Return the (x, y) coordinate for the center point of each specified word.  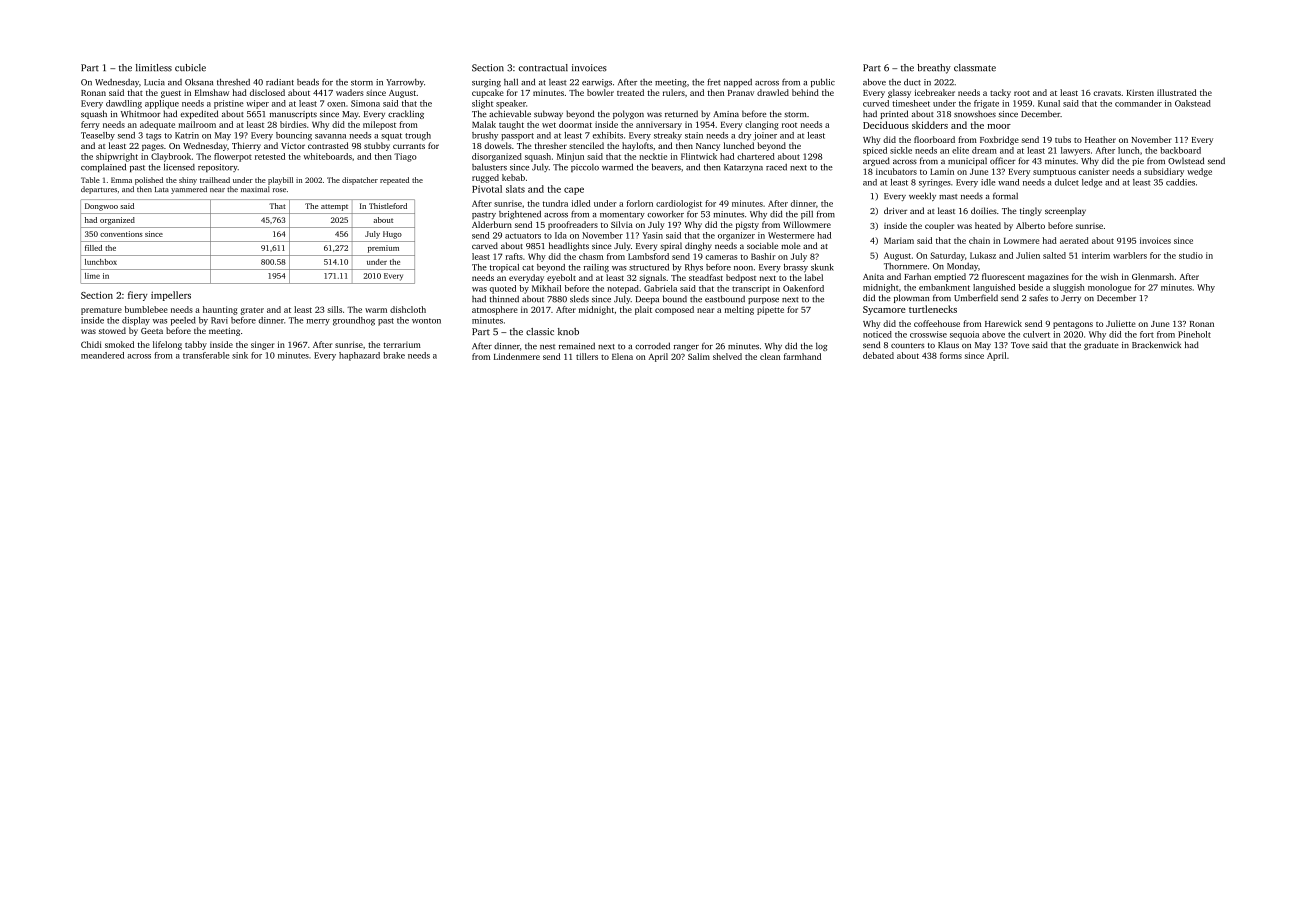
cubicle (190, 68)
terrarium (402, 345)
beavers (666, 167)
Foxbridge (999, 140)
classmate (975, 68)
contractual (543, 68)
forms (951, 355)
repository (218, 168)
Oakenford (803, 288)
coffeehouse (937, 323)
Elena (622, 356)
